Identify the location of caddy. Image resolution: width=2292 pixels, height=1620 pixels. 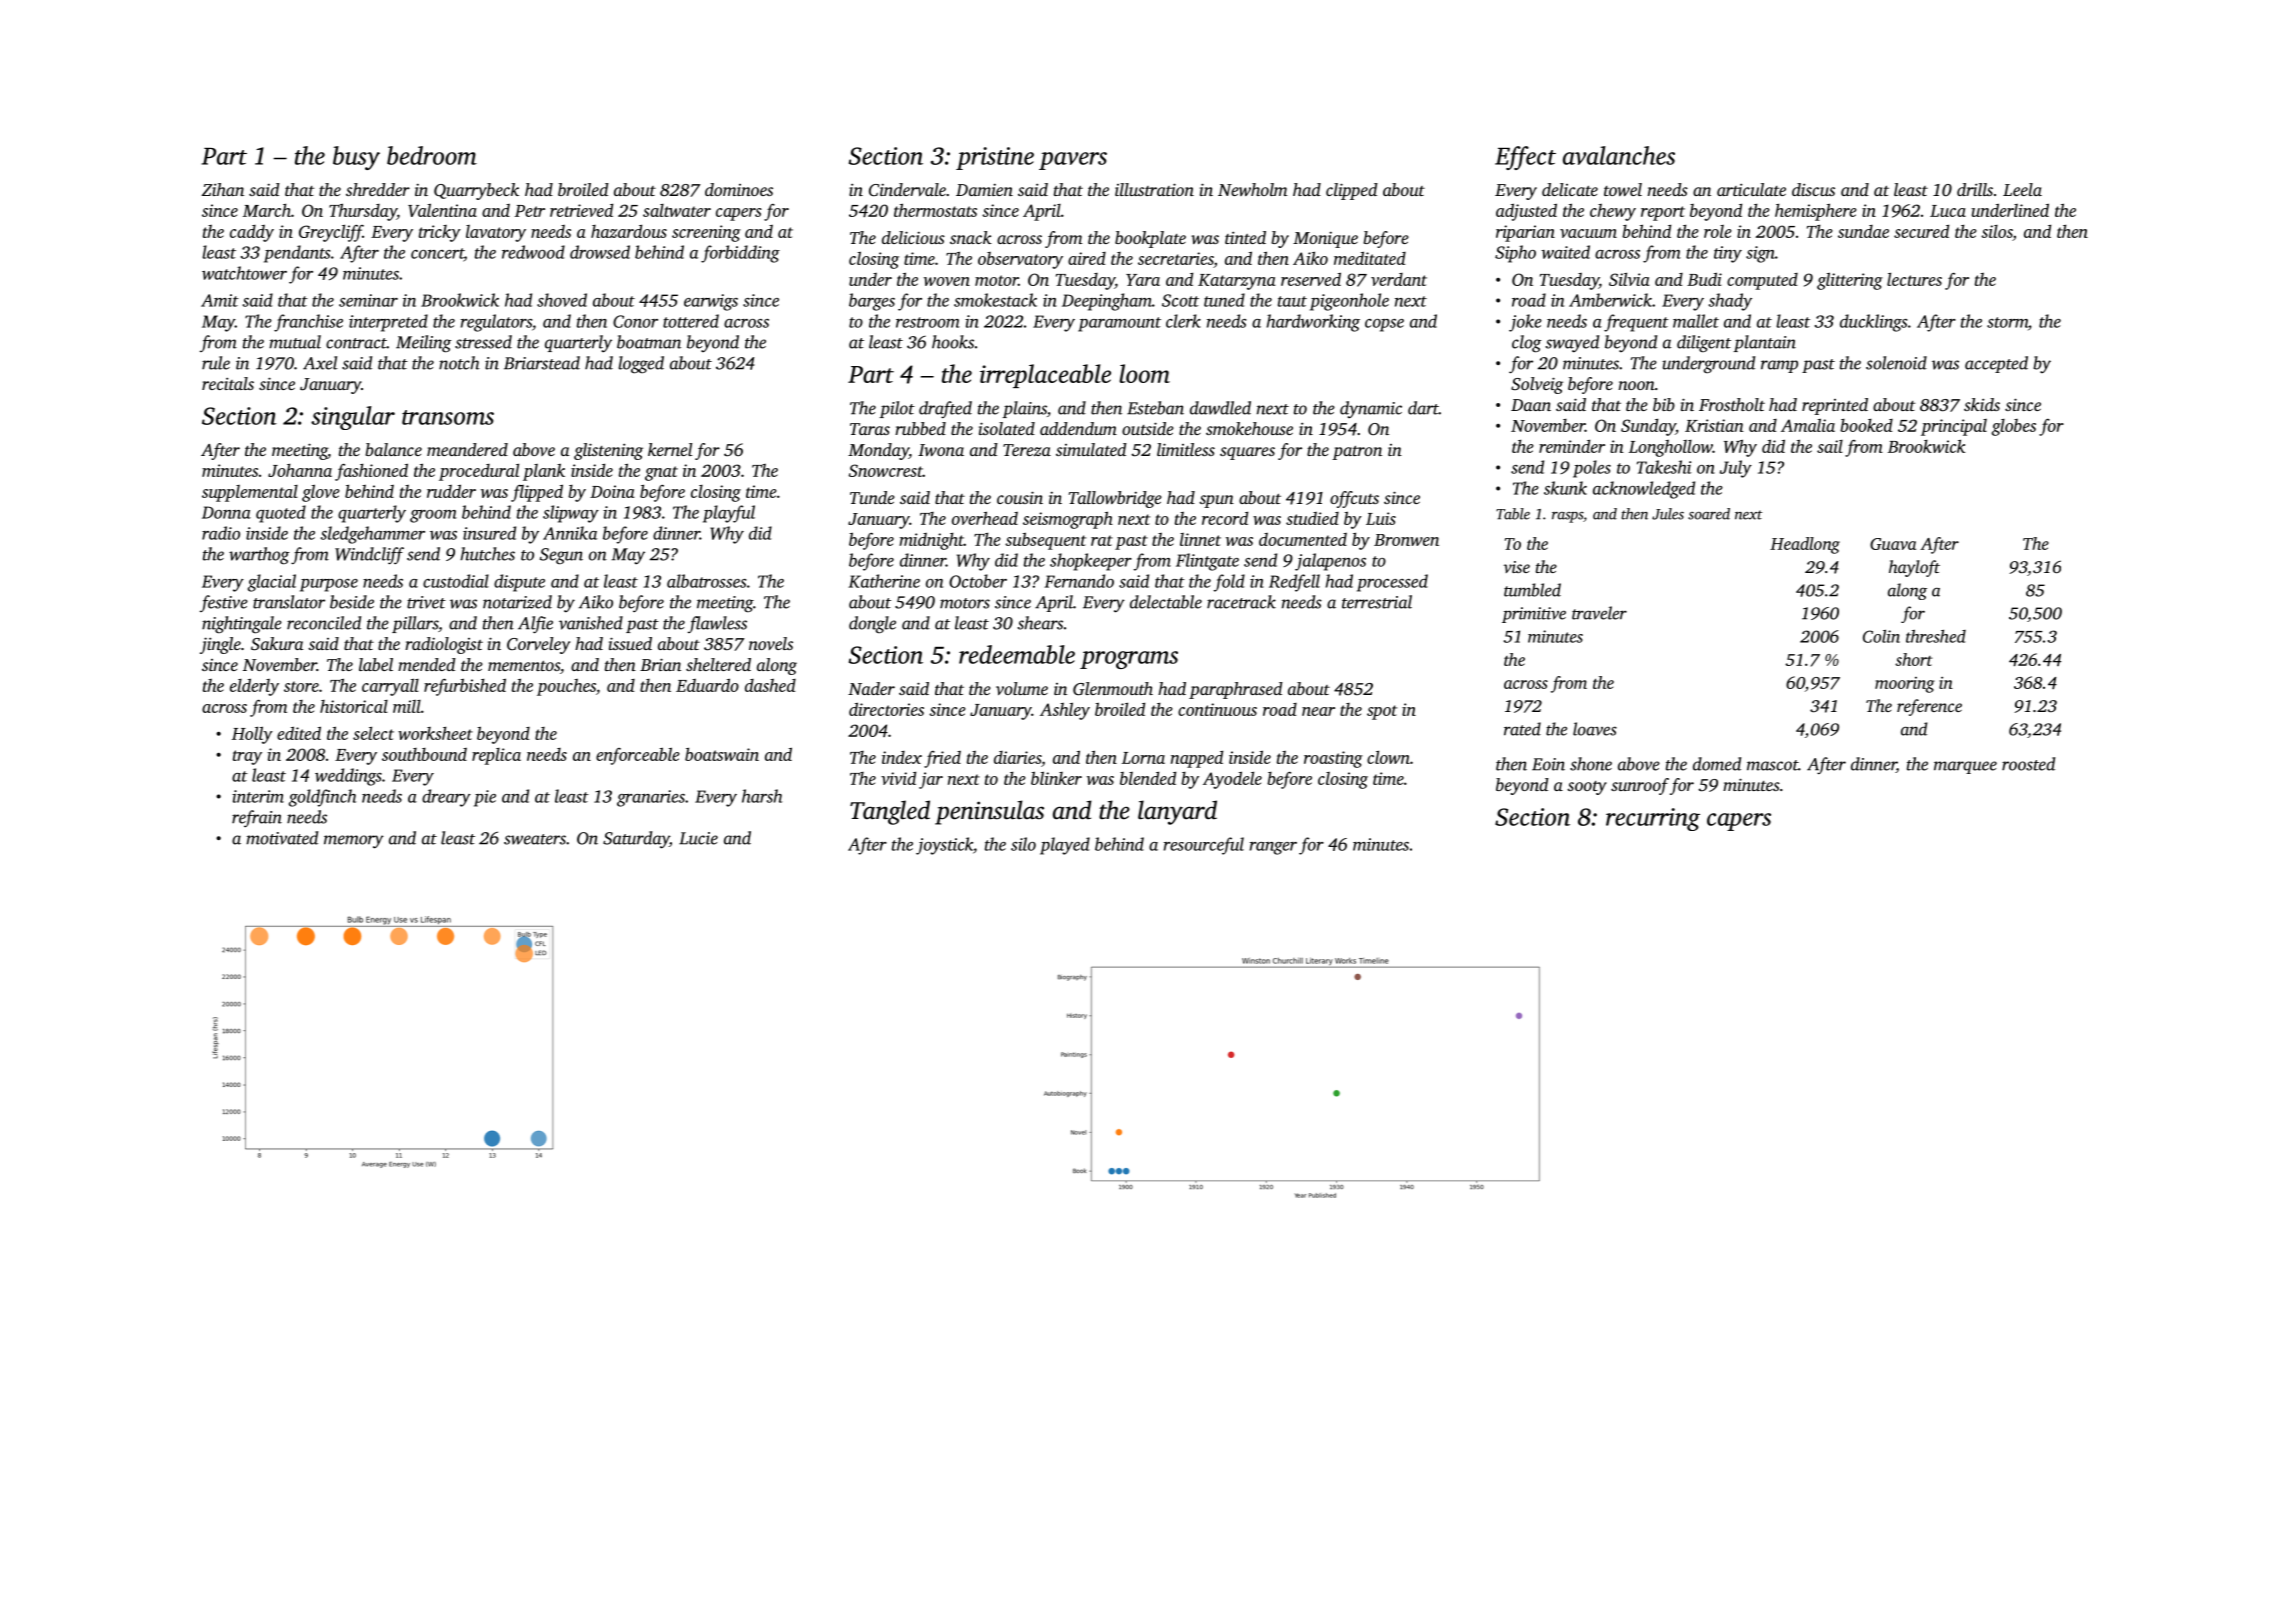
(252, 233).
